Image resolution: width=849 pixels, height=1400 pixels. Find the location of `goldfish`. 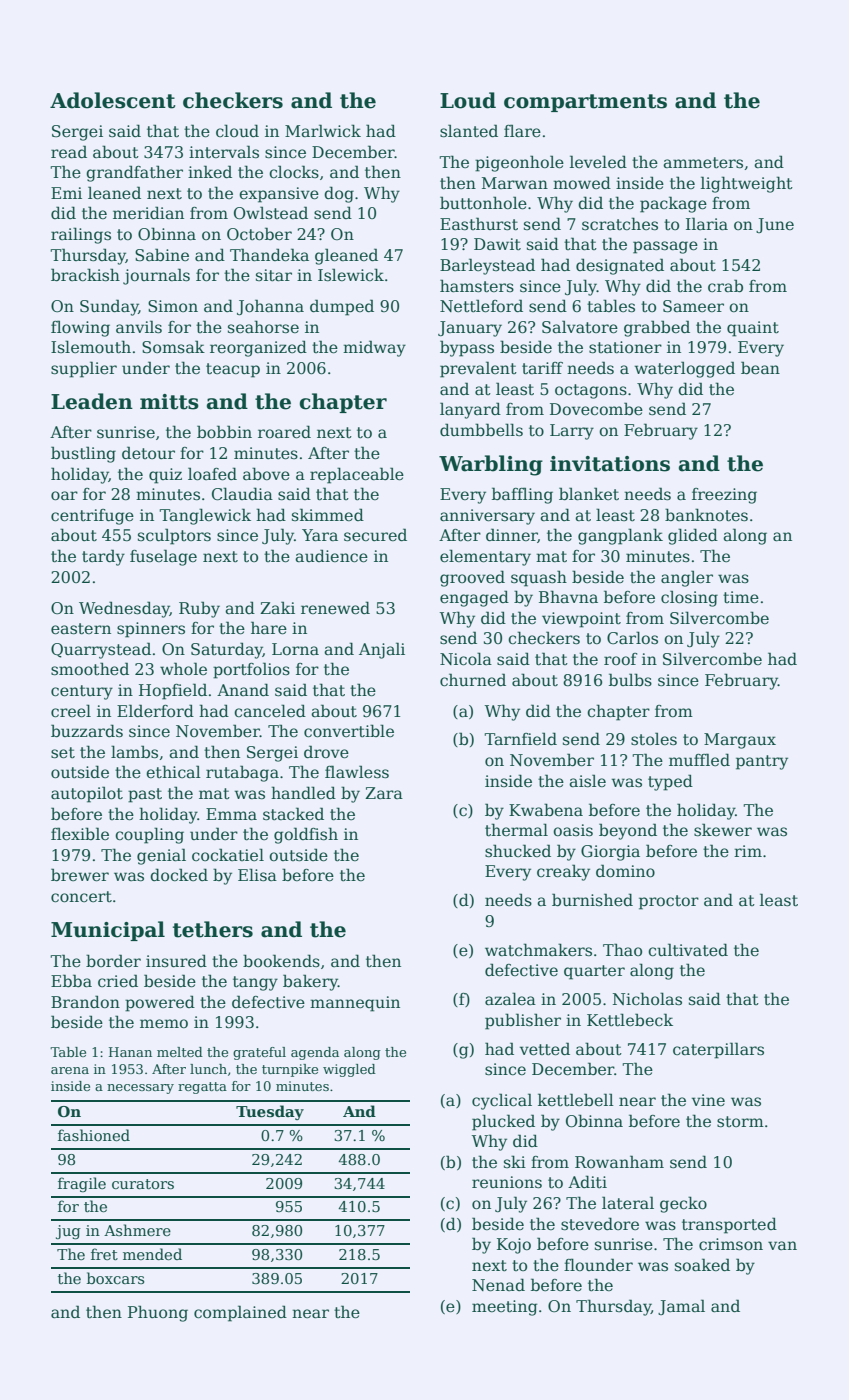

goldfish is located at coordinates (306, 835).
